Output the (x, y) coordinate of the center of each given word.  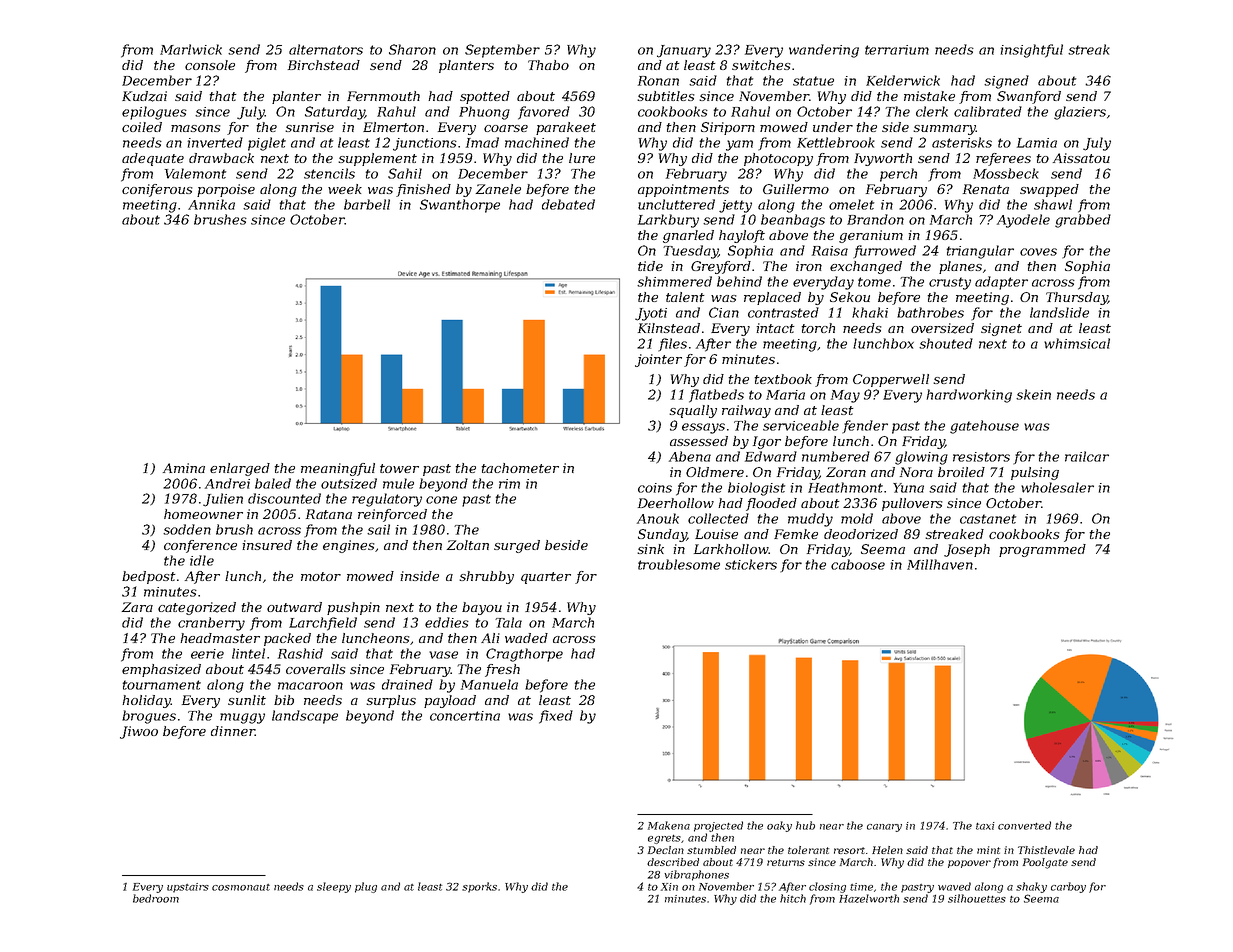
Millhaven (940, 564)
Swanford (1029, 97)
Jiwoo (139, 732)
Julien (223, 500)
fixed (556, 717)
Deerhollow (676, 503)
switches (761, 65)
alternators (326, 49)
